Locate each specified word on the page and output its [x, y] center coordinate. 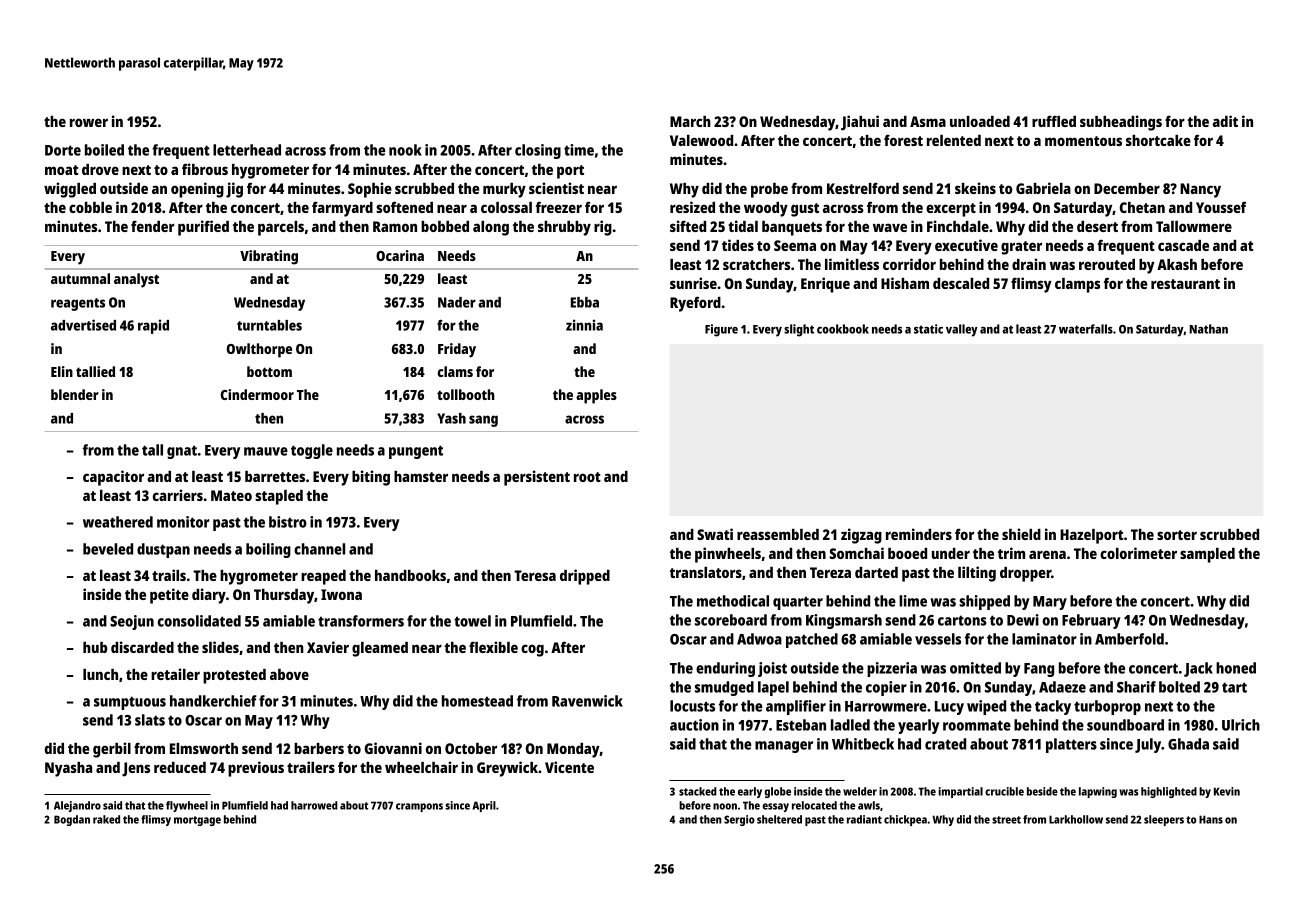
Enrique [825, 285]
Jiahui [860, 123]
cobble [90, 207]
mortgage [197, 821]
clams [455, 371]
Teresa [535, 575]
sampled [1207, 555]
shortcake [1158, 140]
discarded [142, 647]
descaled [961, 283]
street [1006, 820]
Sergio [739, 820]
